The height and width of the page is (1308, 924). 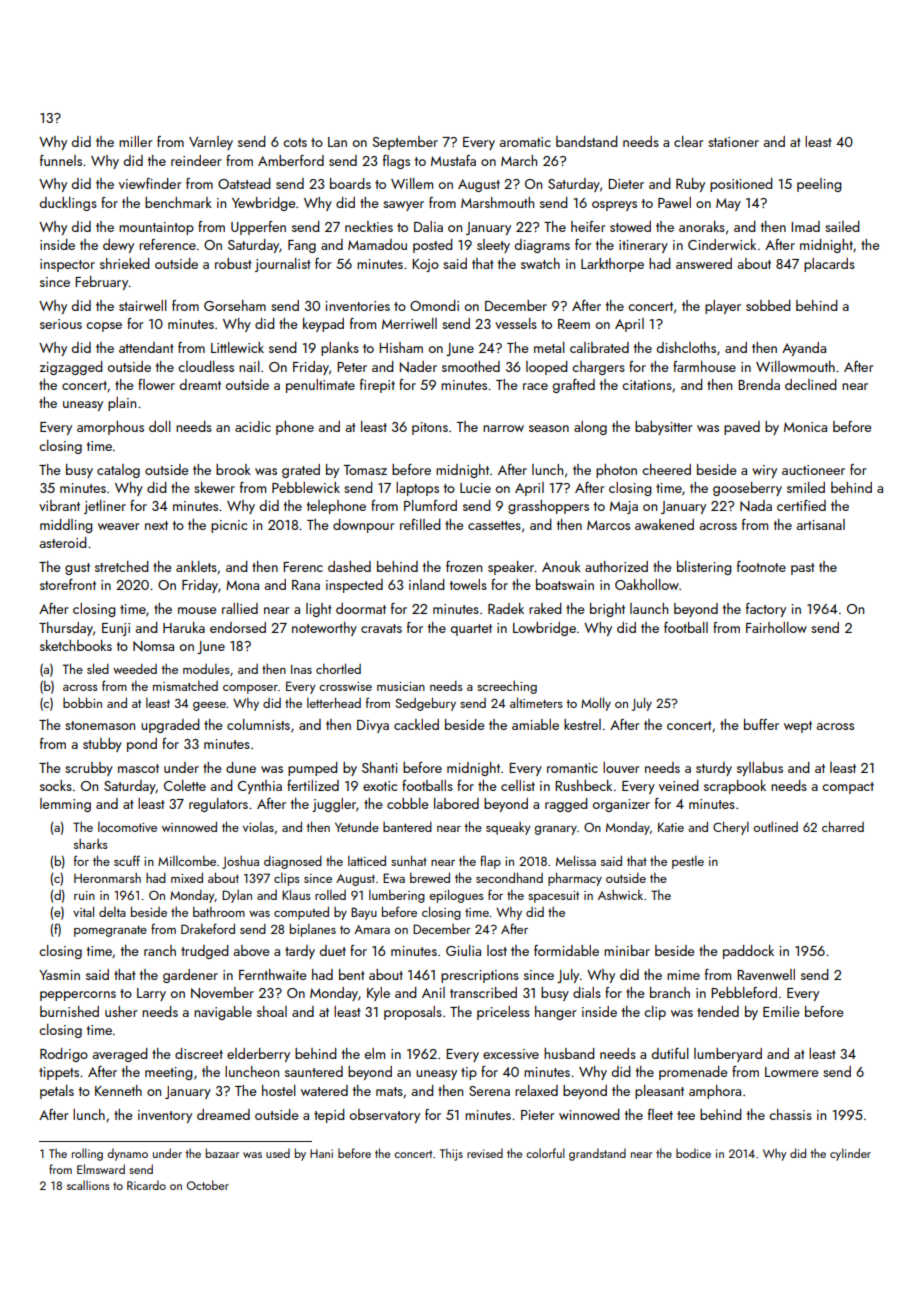 What do you see at coordinates (242, 585) in the page?
I see `Mona` at bounding box center [242, 585].
